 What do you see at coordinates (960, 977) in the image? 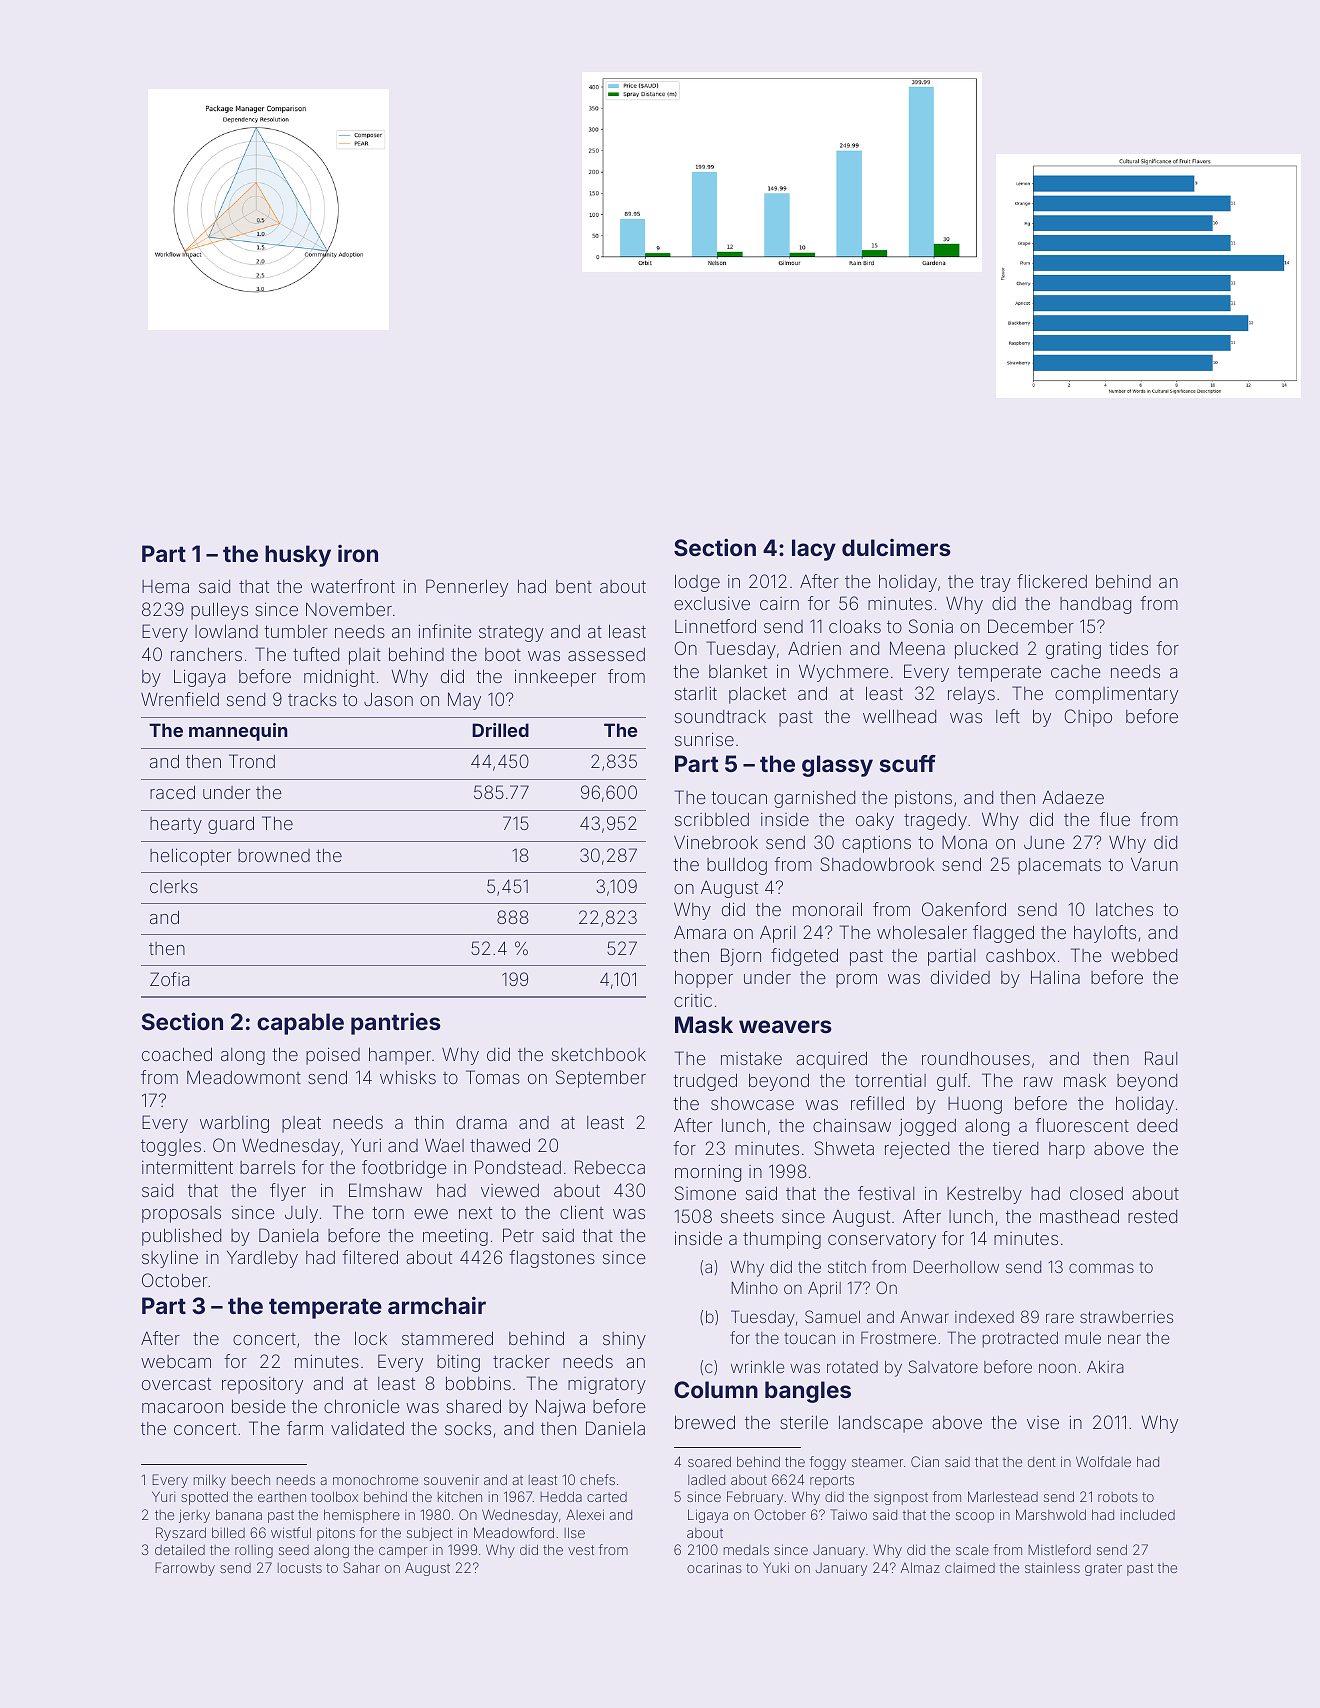
I see `divided` at bounding box center [960, 977].
